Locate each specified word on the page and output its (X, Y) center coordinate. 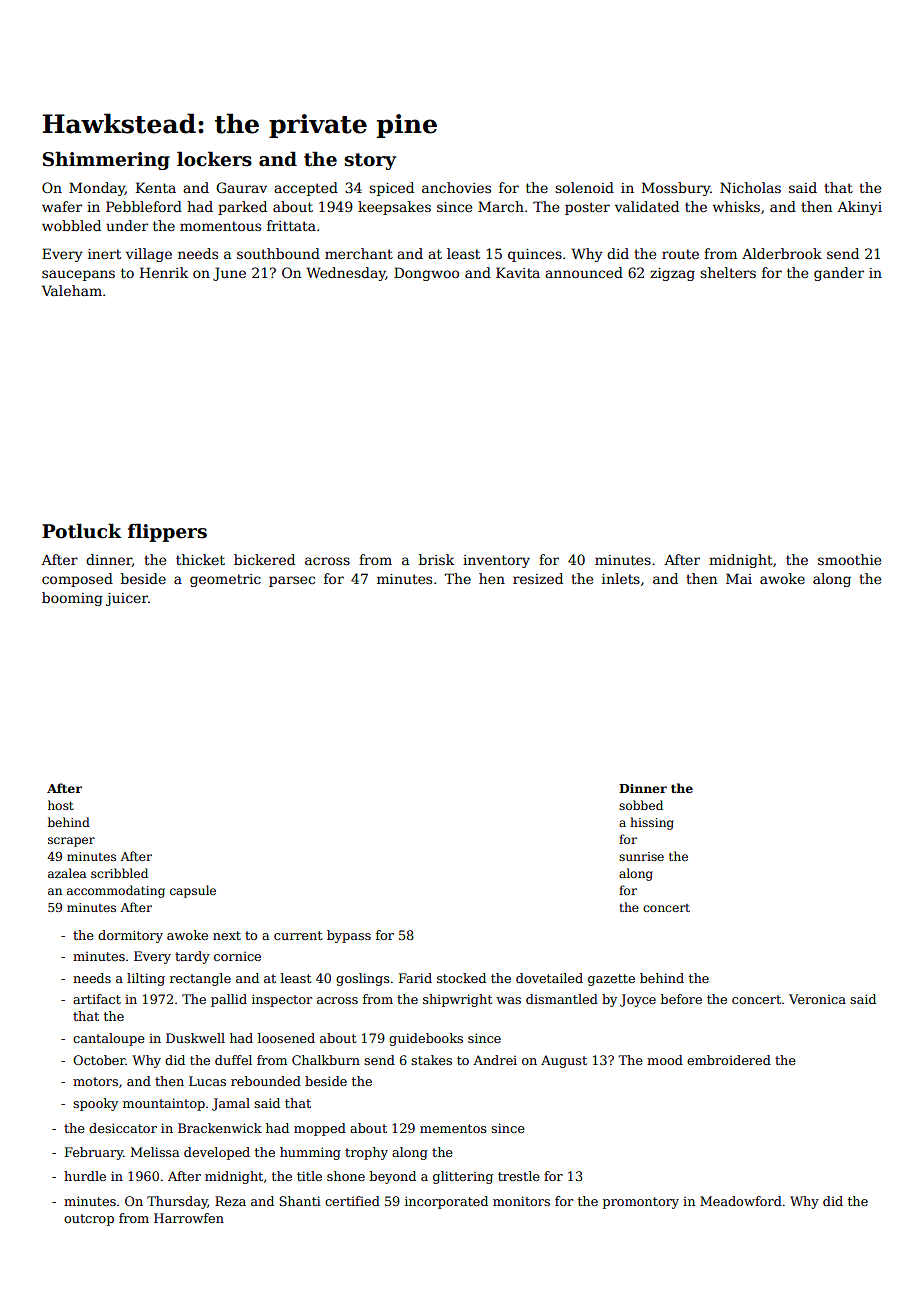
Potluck (82, 531)
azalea (67, 873)
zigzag (672, 274)
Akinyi (859, 208)
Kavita (518, 272)
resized (538, 578)
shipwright (457, 1000)
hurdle (85, 1176)
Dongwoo (426, 274)
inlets (621, 578)
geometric (225, 580)
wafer (62, 206)
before (681, 999)
